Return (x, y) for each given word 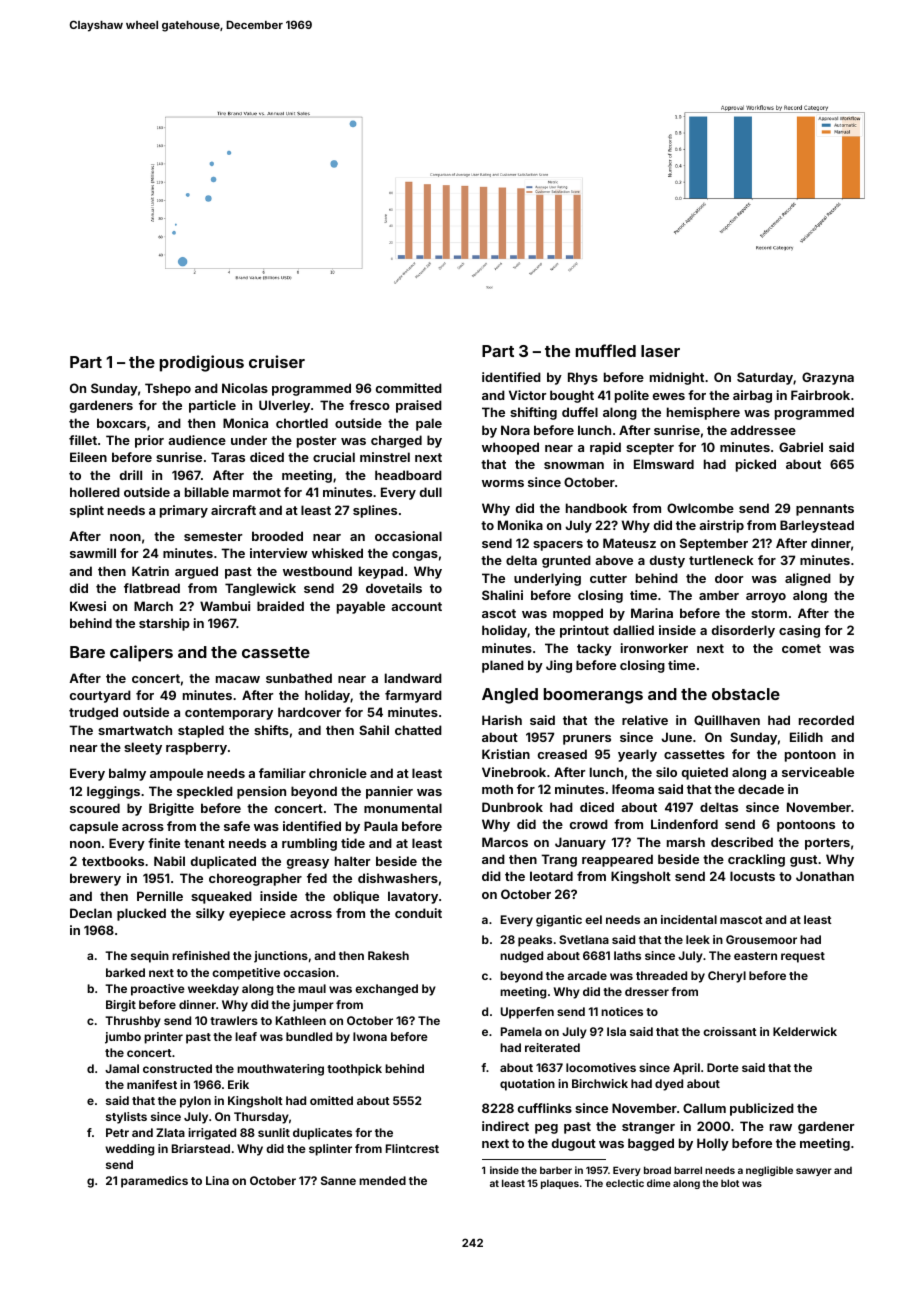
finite (164, 843)
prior (149, 441)
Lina (217, 1180)
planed (503, 666)
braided (280, 606)
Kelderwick (805, 1031)
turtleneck (721, 560)
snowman (574, 465)
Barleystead (817, 526)
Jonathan (825, 876)
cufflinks (545, 1108)
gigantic (559, 921)
